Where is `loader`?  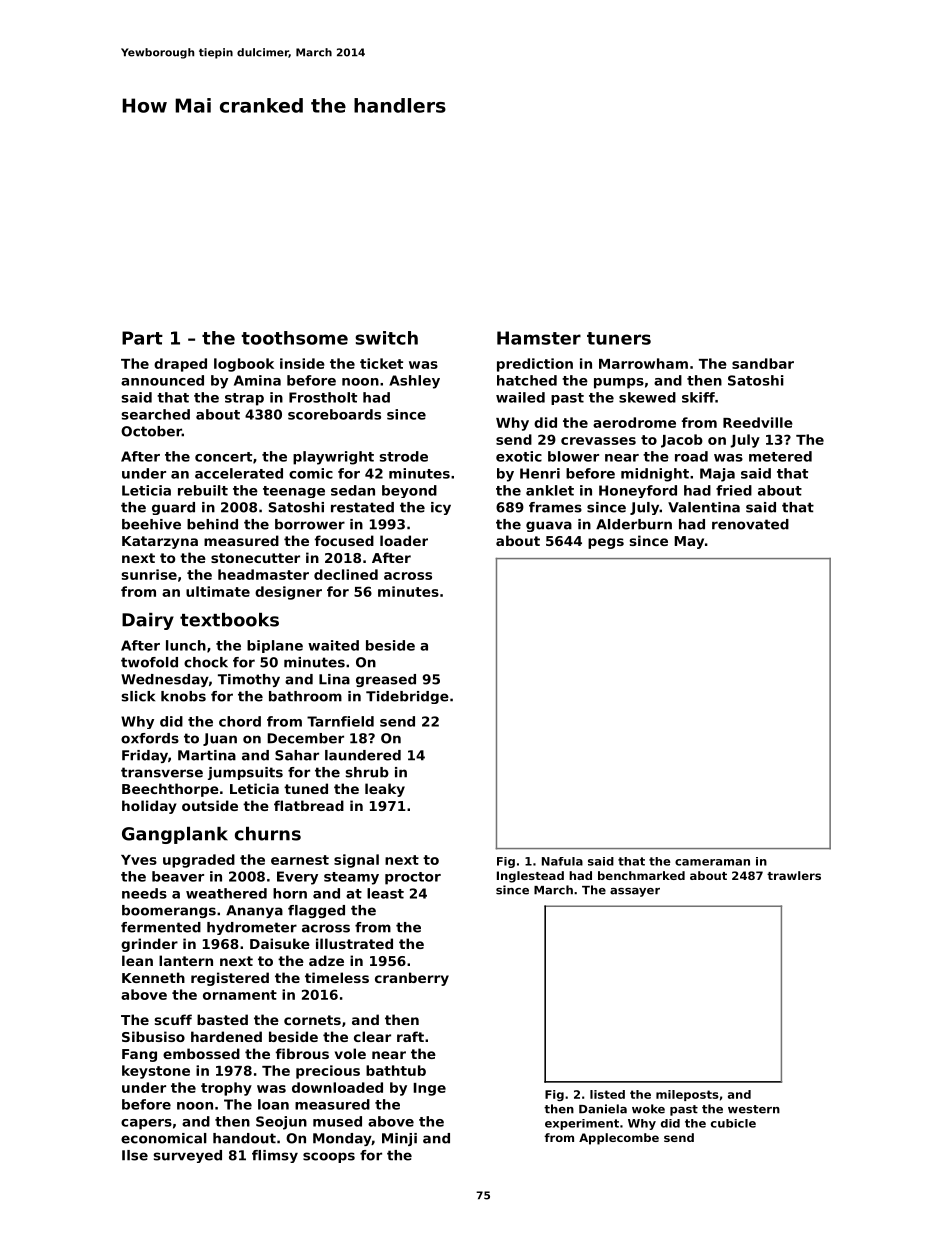 loader is located at coordinates (404, 540).
